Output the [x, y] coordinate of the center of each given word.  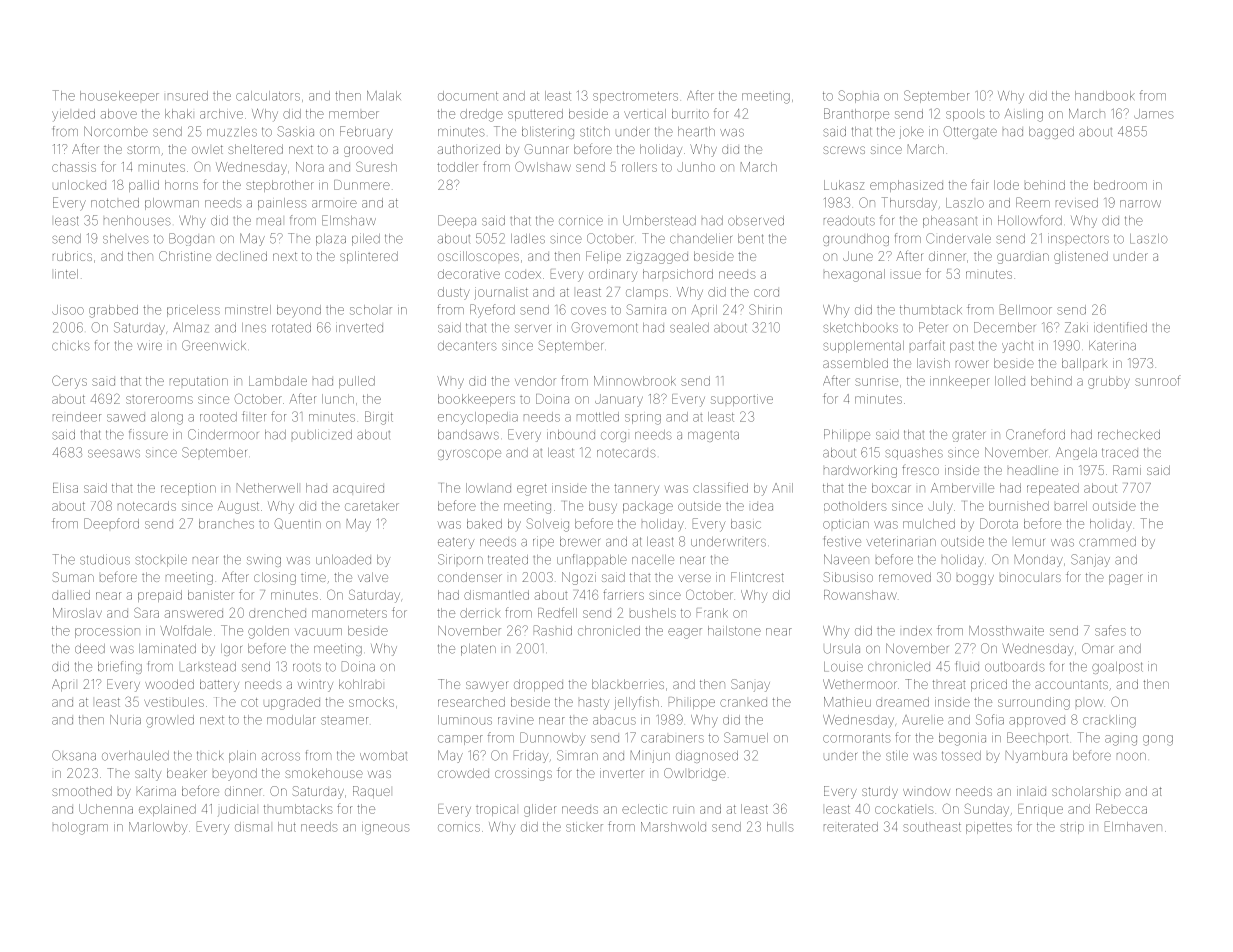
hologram [80, 828]
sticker [584, 827]
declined [241, 256]
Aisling [1024, 115]
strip [1072, 828]
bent [751, 239]
